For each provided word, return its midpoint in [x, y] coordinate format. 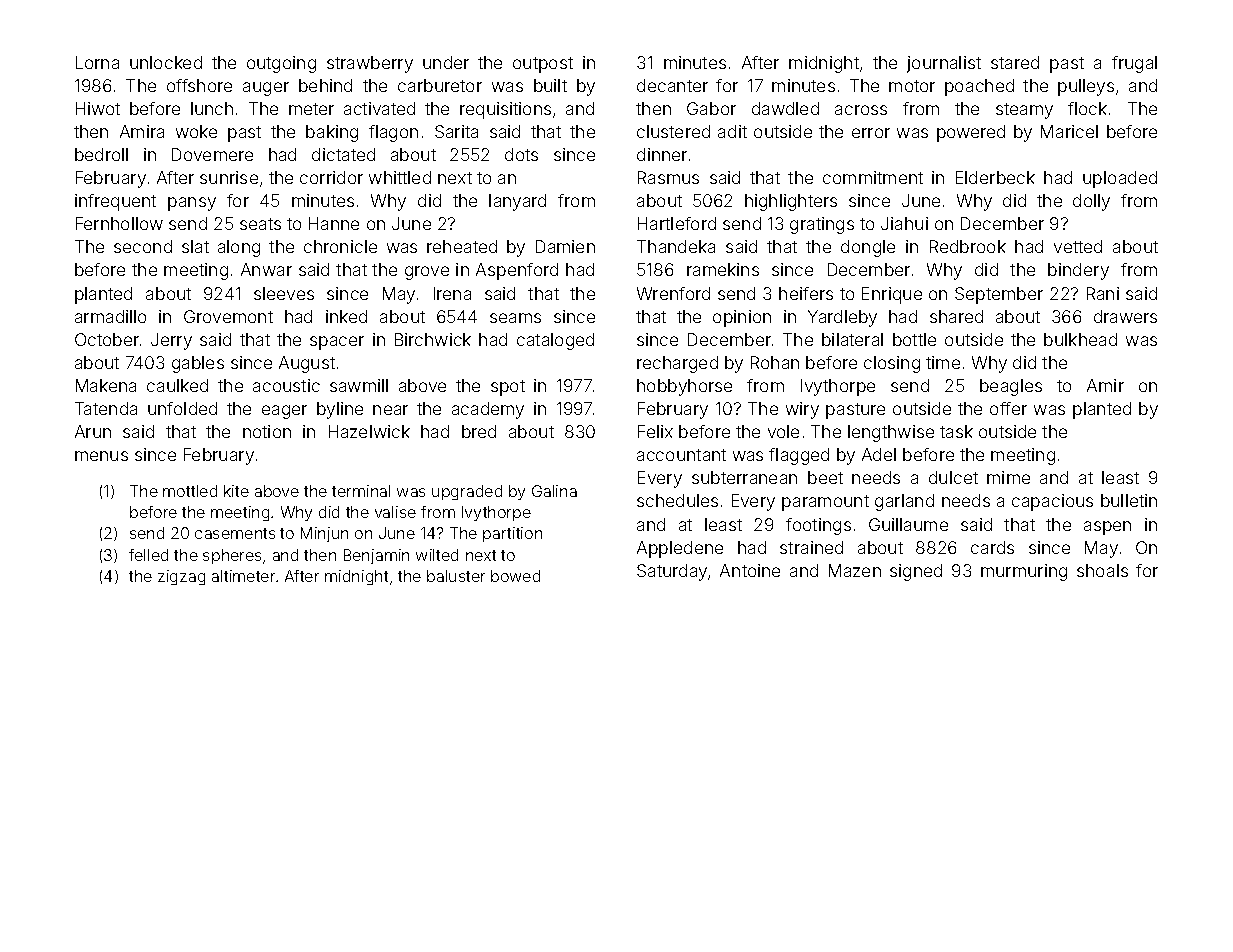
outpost [543, 65]
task [956, 431]
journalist [944, 64]
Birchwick [433, 339]
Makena [106, 385]
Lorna [97, 62]
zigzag [181, 577]
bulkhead [1080, 339]
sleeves [284, 293]
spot [508, 388]
